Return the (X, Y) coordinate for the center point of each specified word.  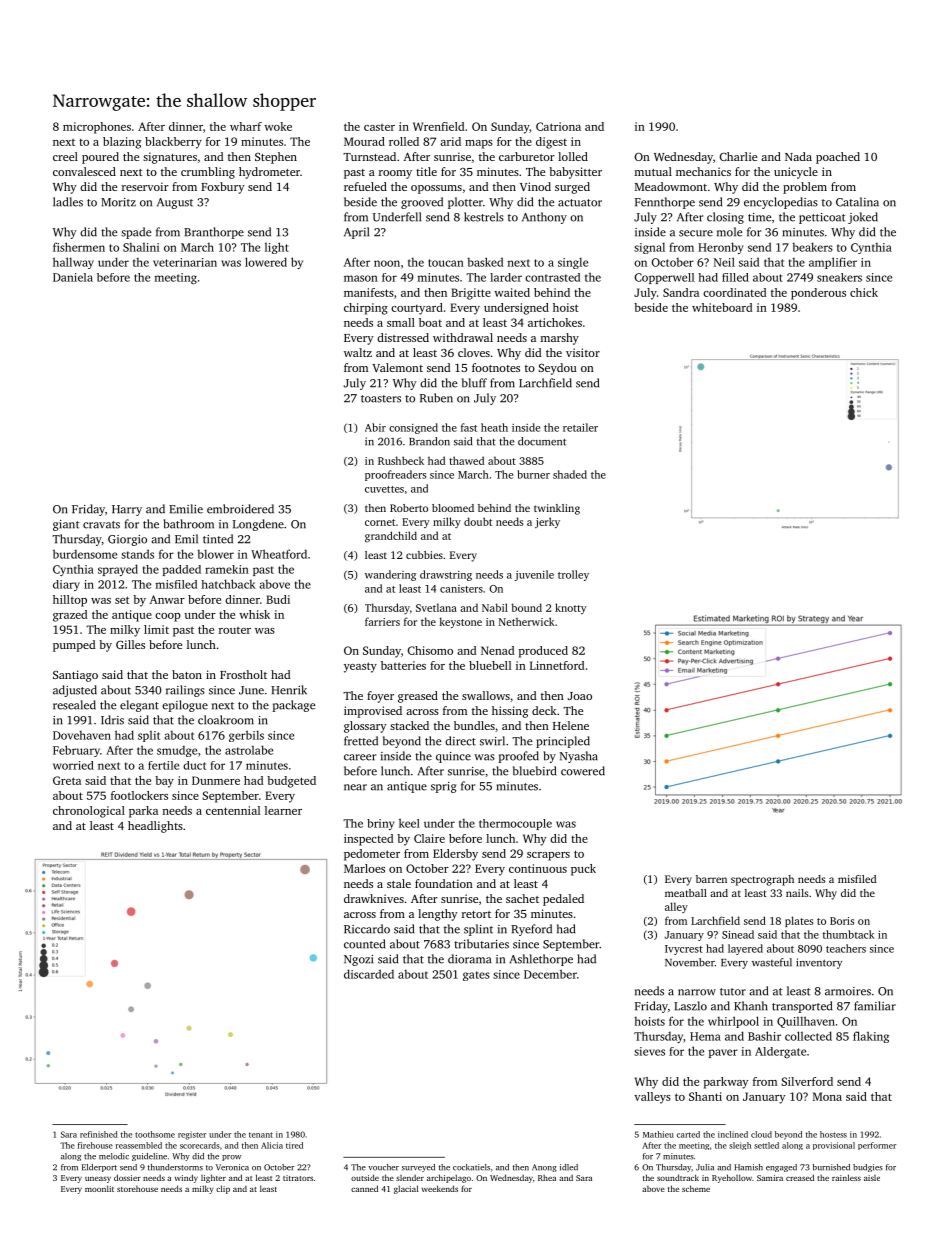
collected (808, 1036)
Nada (798, 156)
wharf (246, 126)
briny (380, 824)
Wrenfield (438, 126)
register (192, 1135)
